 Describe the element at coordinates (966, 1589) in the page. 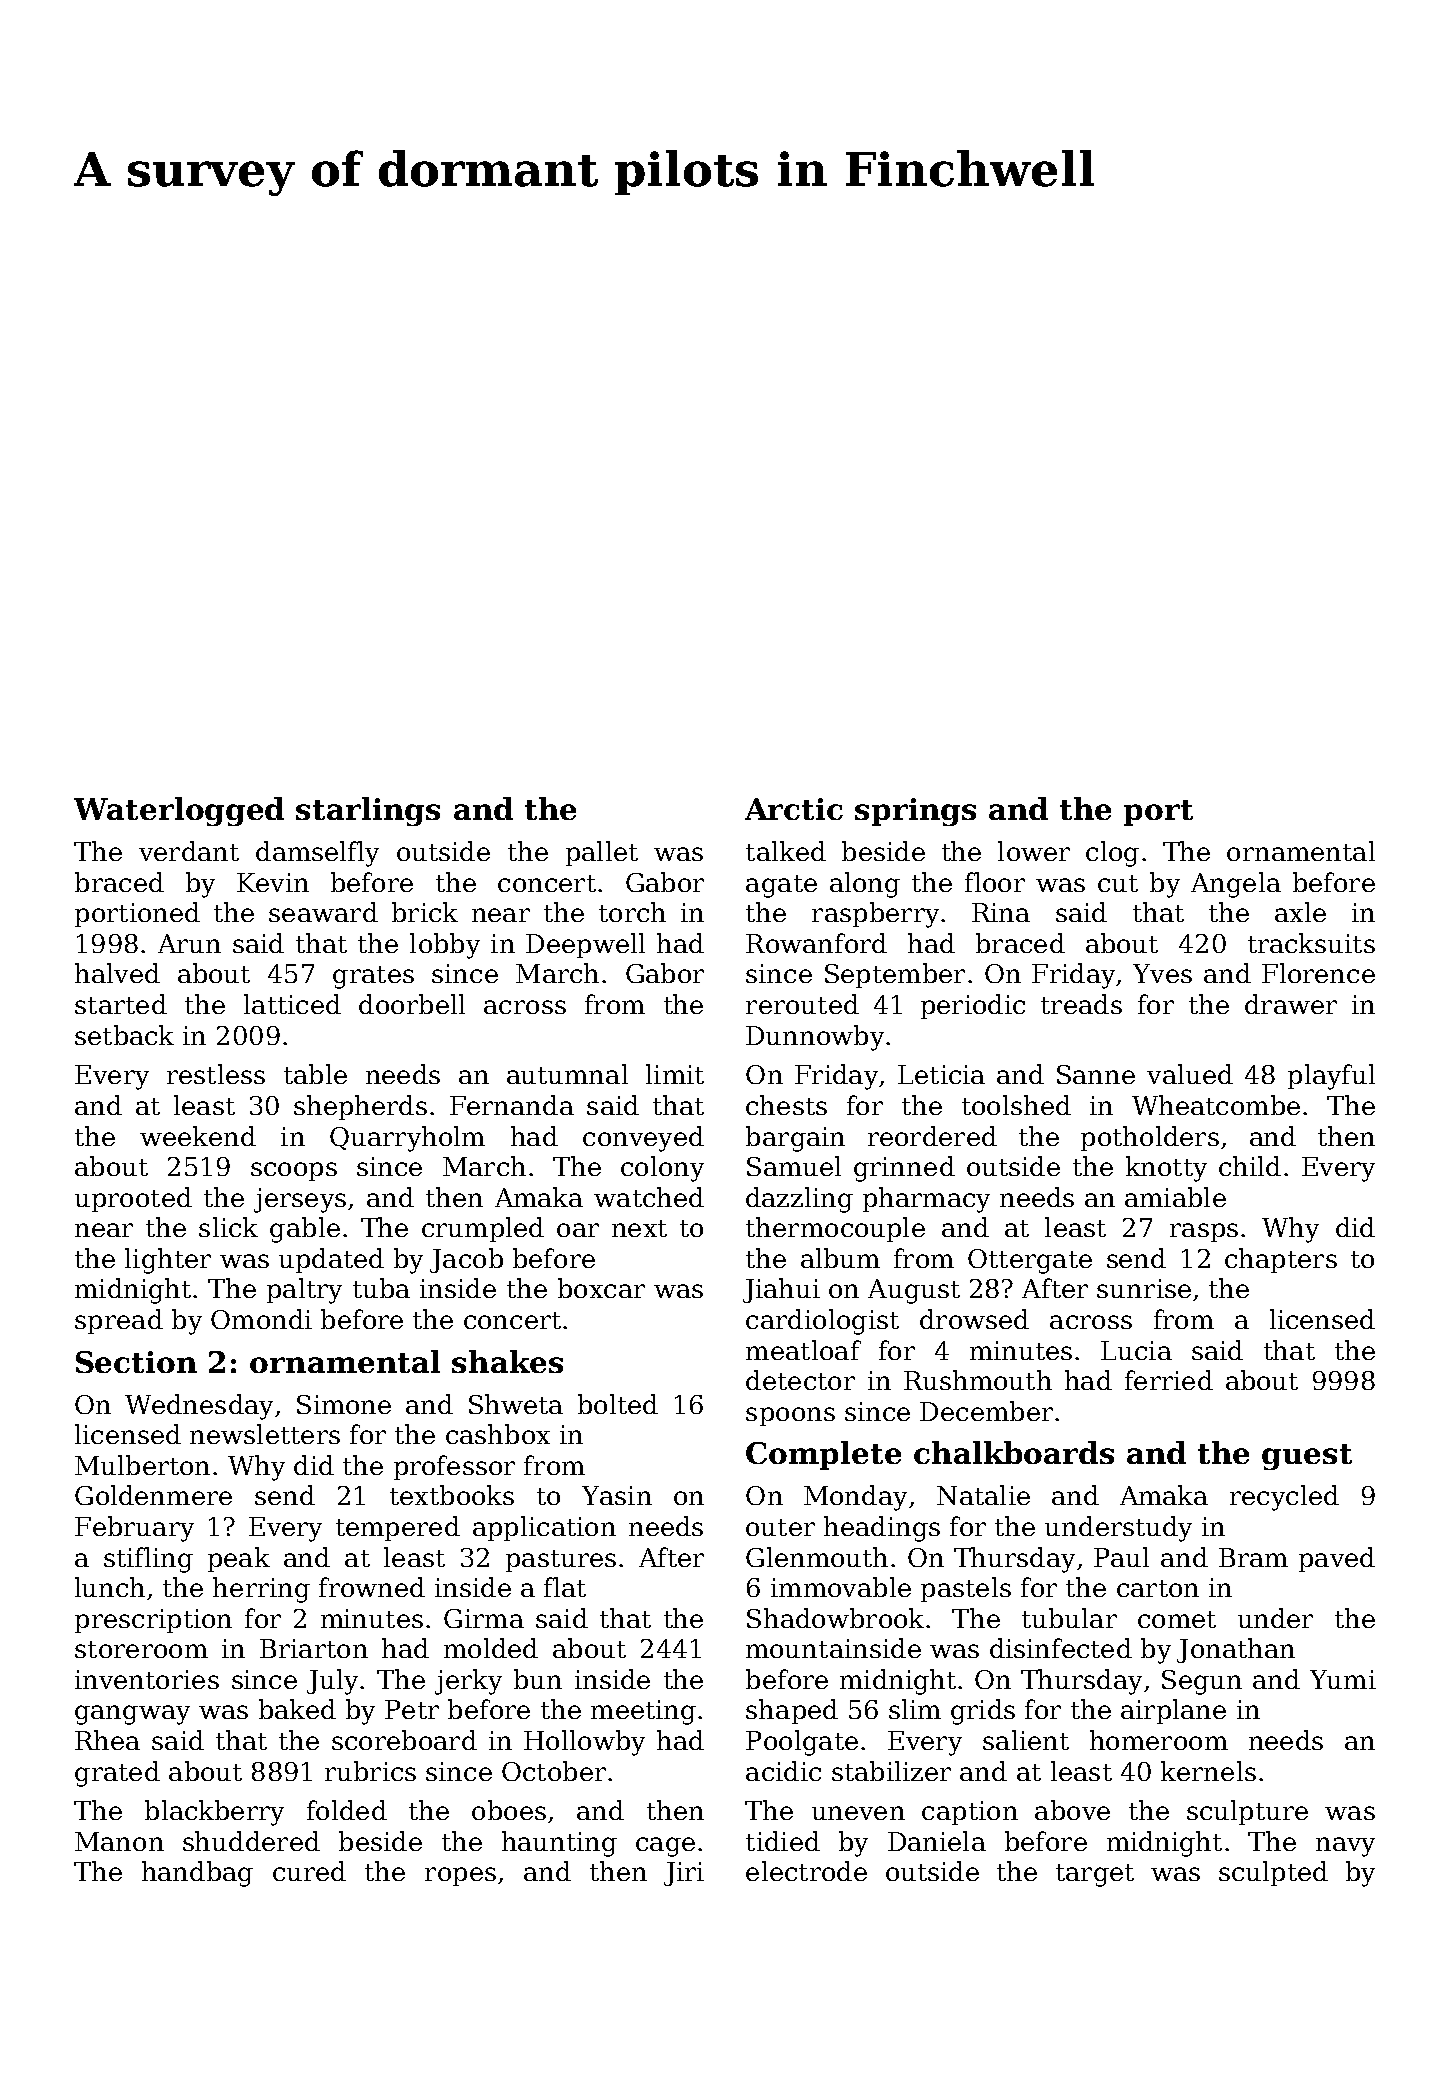

I see `pastels` at that location.
